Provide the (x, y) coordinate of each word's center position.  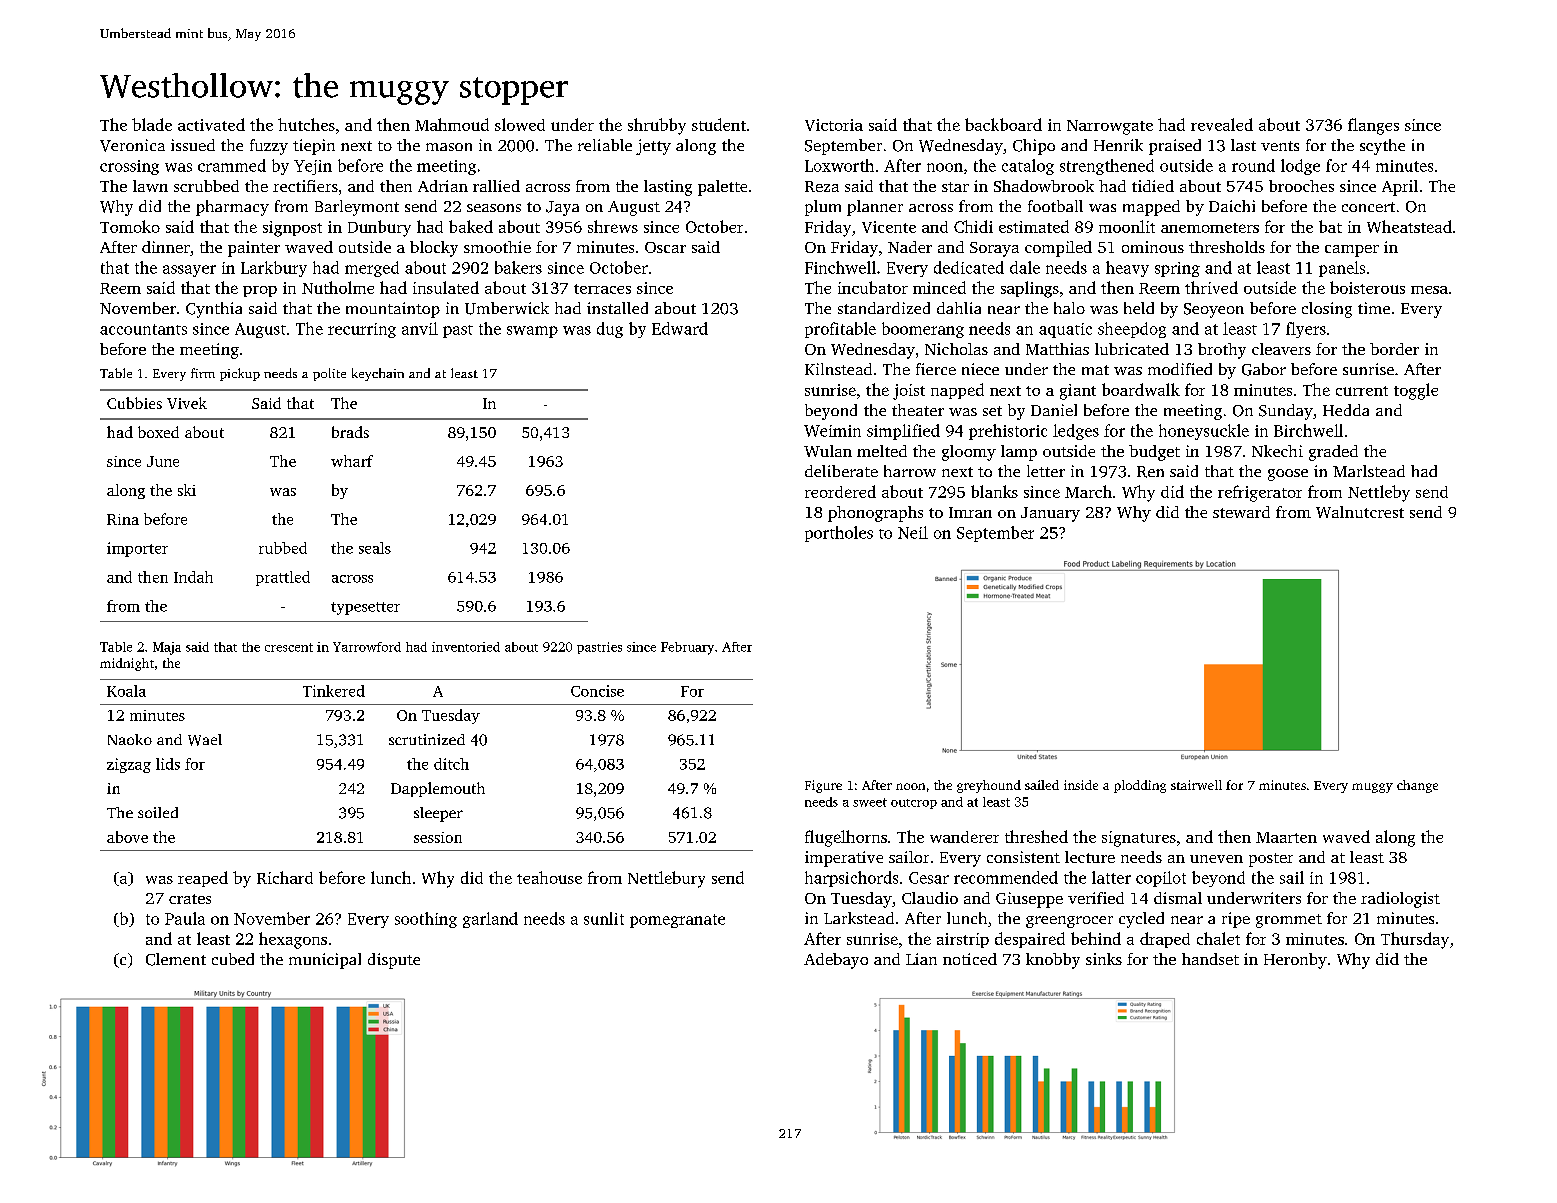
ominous (1153, 247)
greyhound (989, 786)
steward (1241, 512)
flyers (1306, 330)
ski (187, 490)
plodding (1140, 786)
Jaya (562, 208)
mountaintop (393, 310)
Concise (597, 691)
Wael (205, 740)
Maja (167, 648)
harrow (910, 471)
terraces (602, 289)
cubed (233, 959)
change (1417, 786)
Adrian (443, 186)
